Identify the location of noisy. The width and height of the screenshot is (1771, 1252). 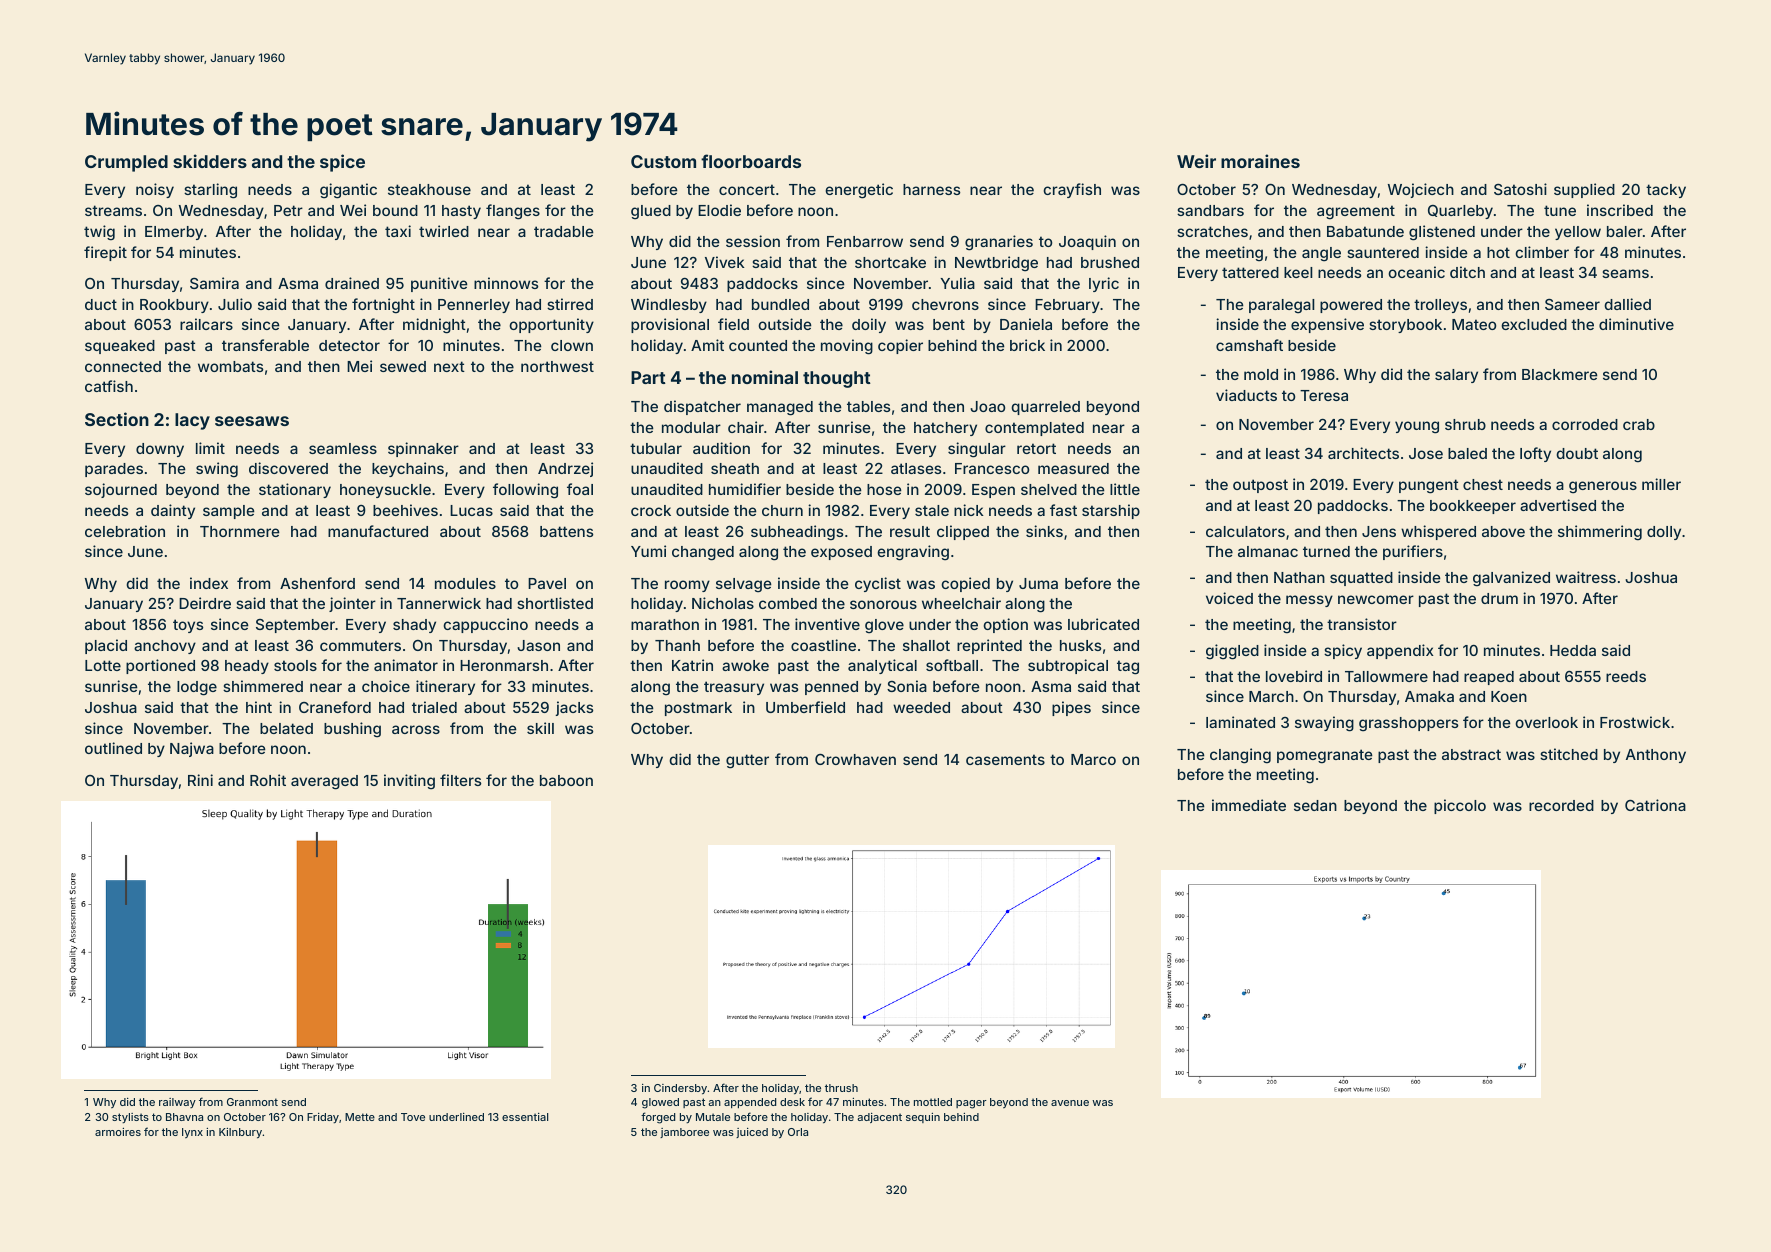
(155, 190).
